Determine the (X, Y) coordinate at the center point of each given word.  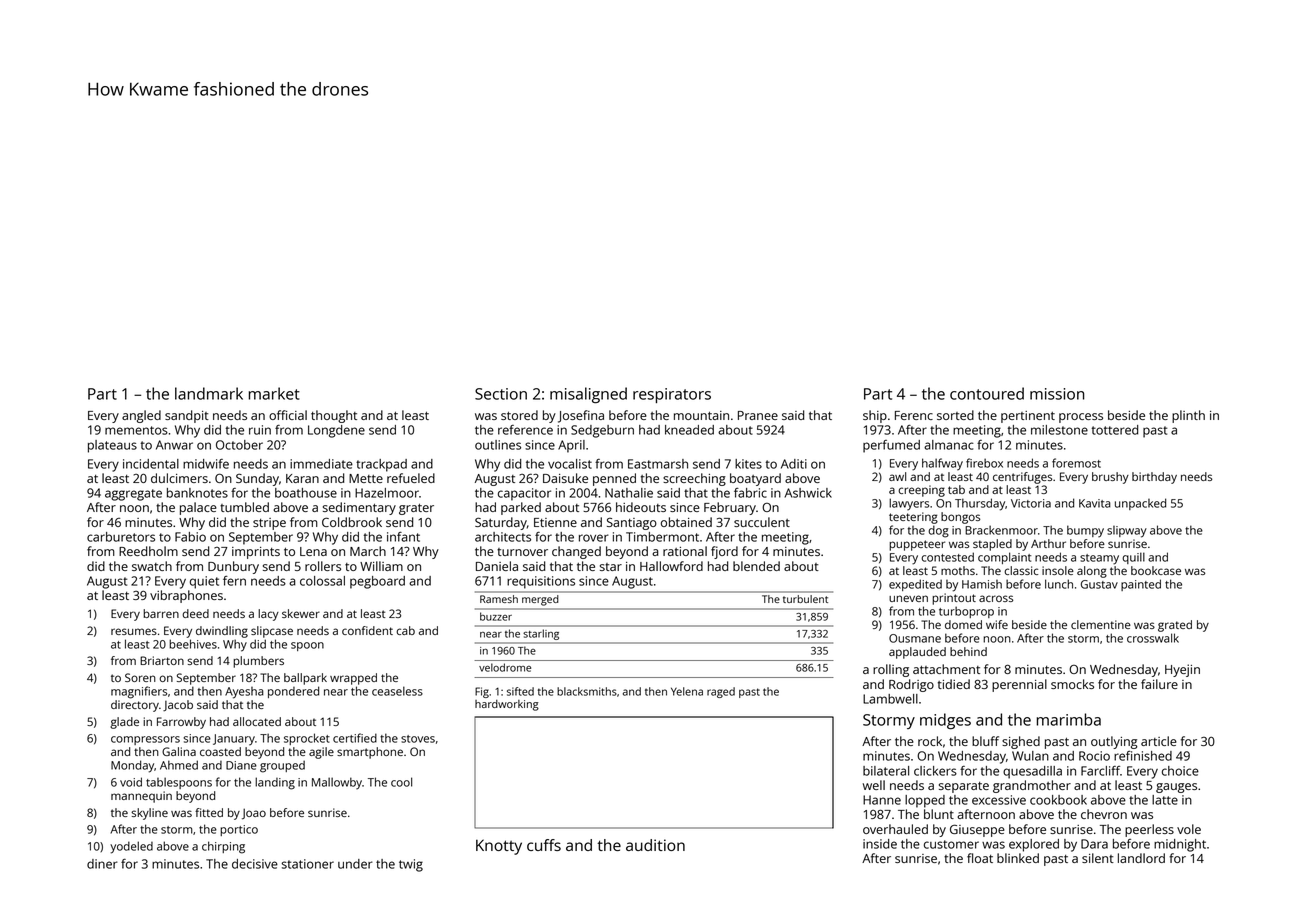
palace (198, 508)
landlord (1141, 858)
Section (501, 394)
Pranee (758, 415)
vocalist (570, 464)
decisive (255, 864)
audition (655, 845)
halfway (942, 464)
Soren (140, 677)
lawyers (909, 504)
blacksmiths (587, 691)
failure (1159, 684)
